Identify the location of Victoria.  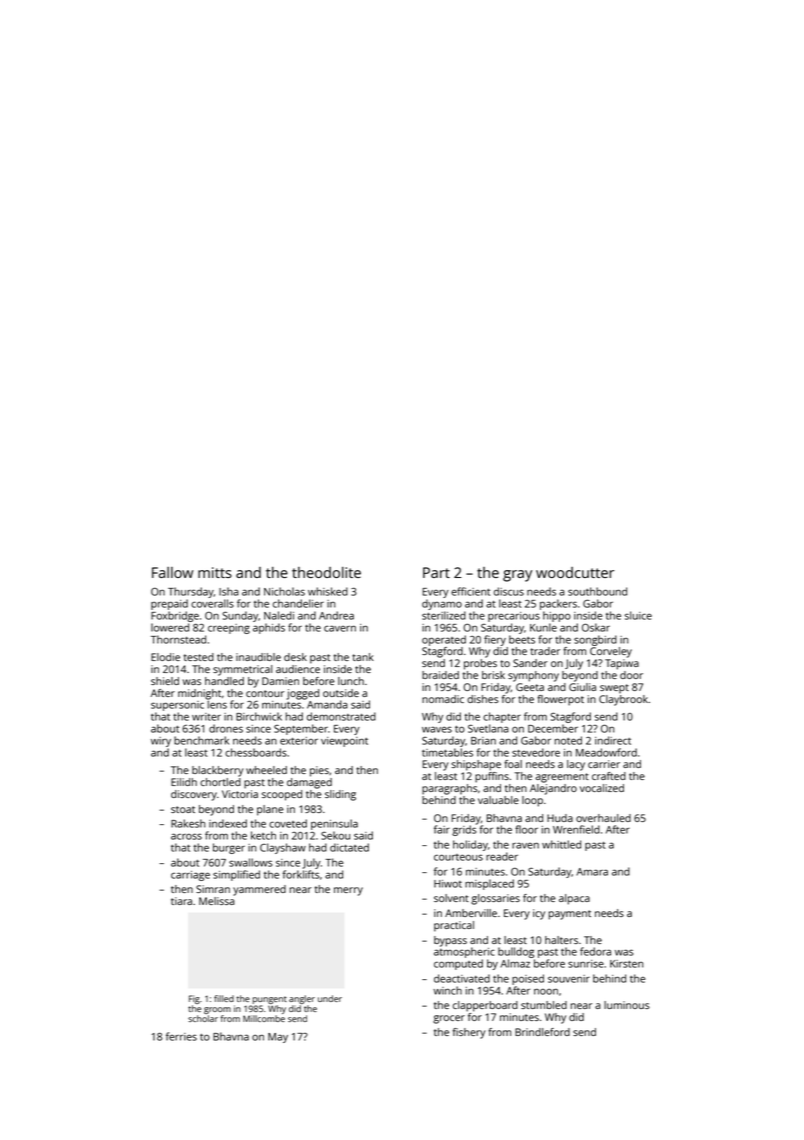
(240, 794).
